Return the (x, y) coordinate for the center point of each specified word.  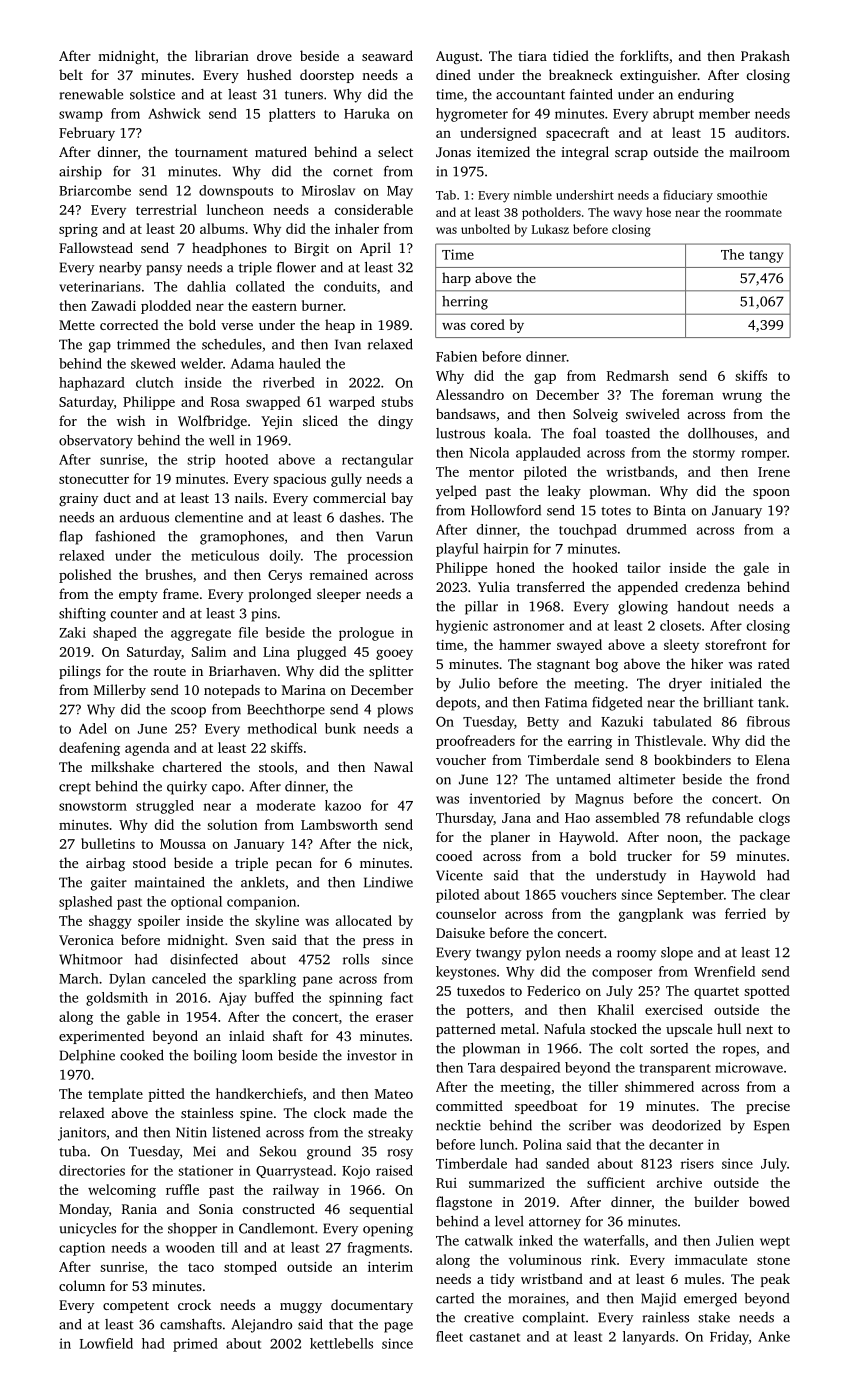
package (765, 838)
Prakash (765, 55)
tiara (532, 56)
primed (195, 1345)
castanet (495, 1337)
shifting (82, 615)
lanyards (649, 1338)
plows (395, 711)
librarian (222, 55)
